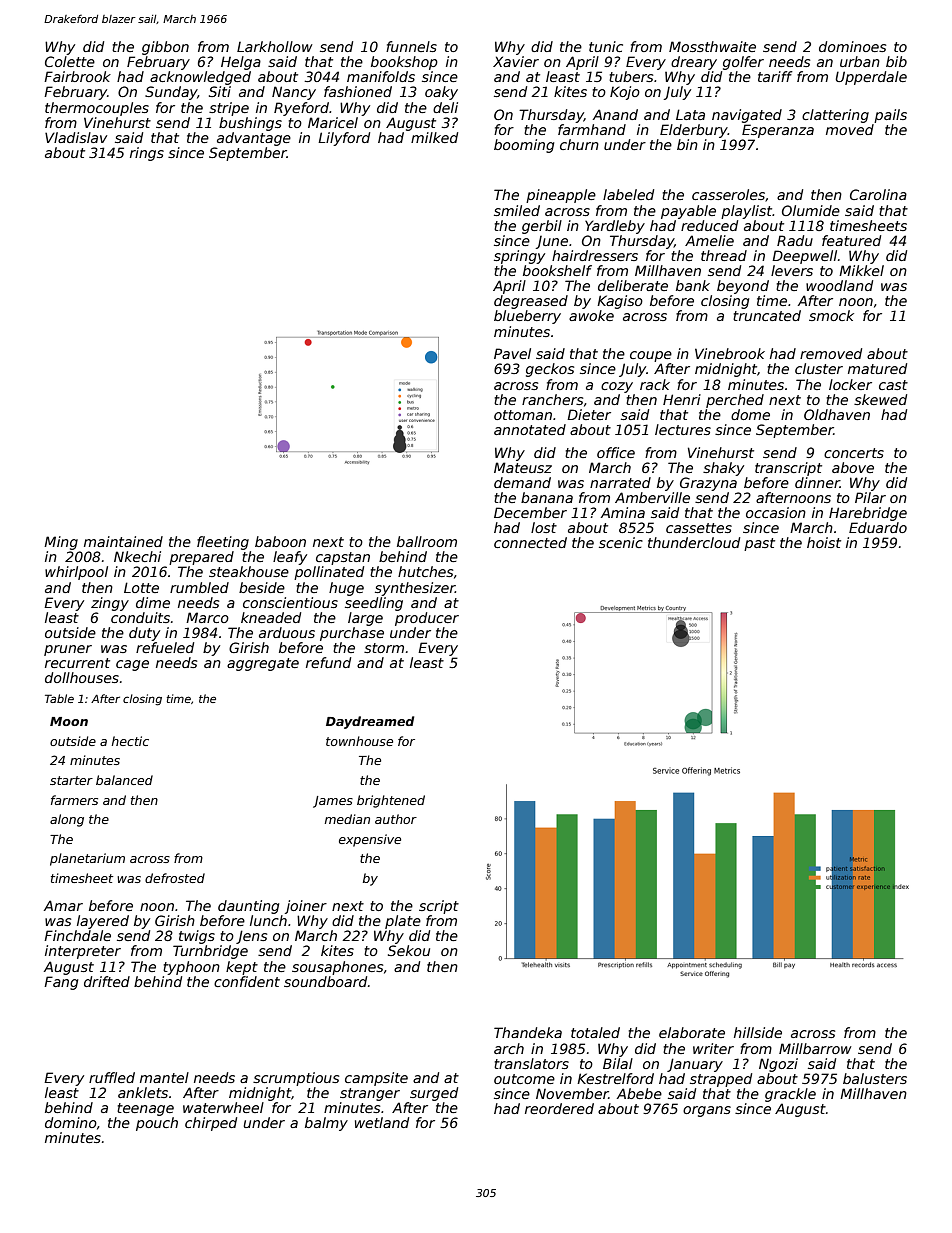 Image resolution: width=952 pixels, height=1233 pixels. Describe the element at coordinates (861, 270) in the page. I see `Mikkel` at that location.
